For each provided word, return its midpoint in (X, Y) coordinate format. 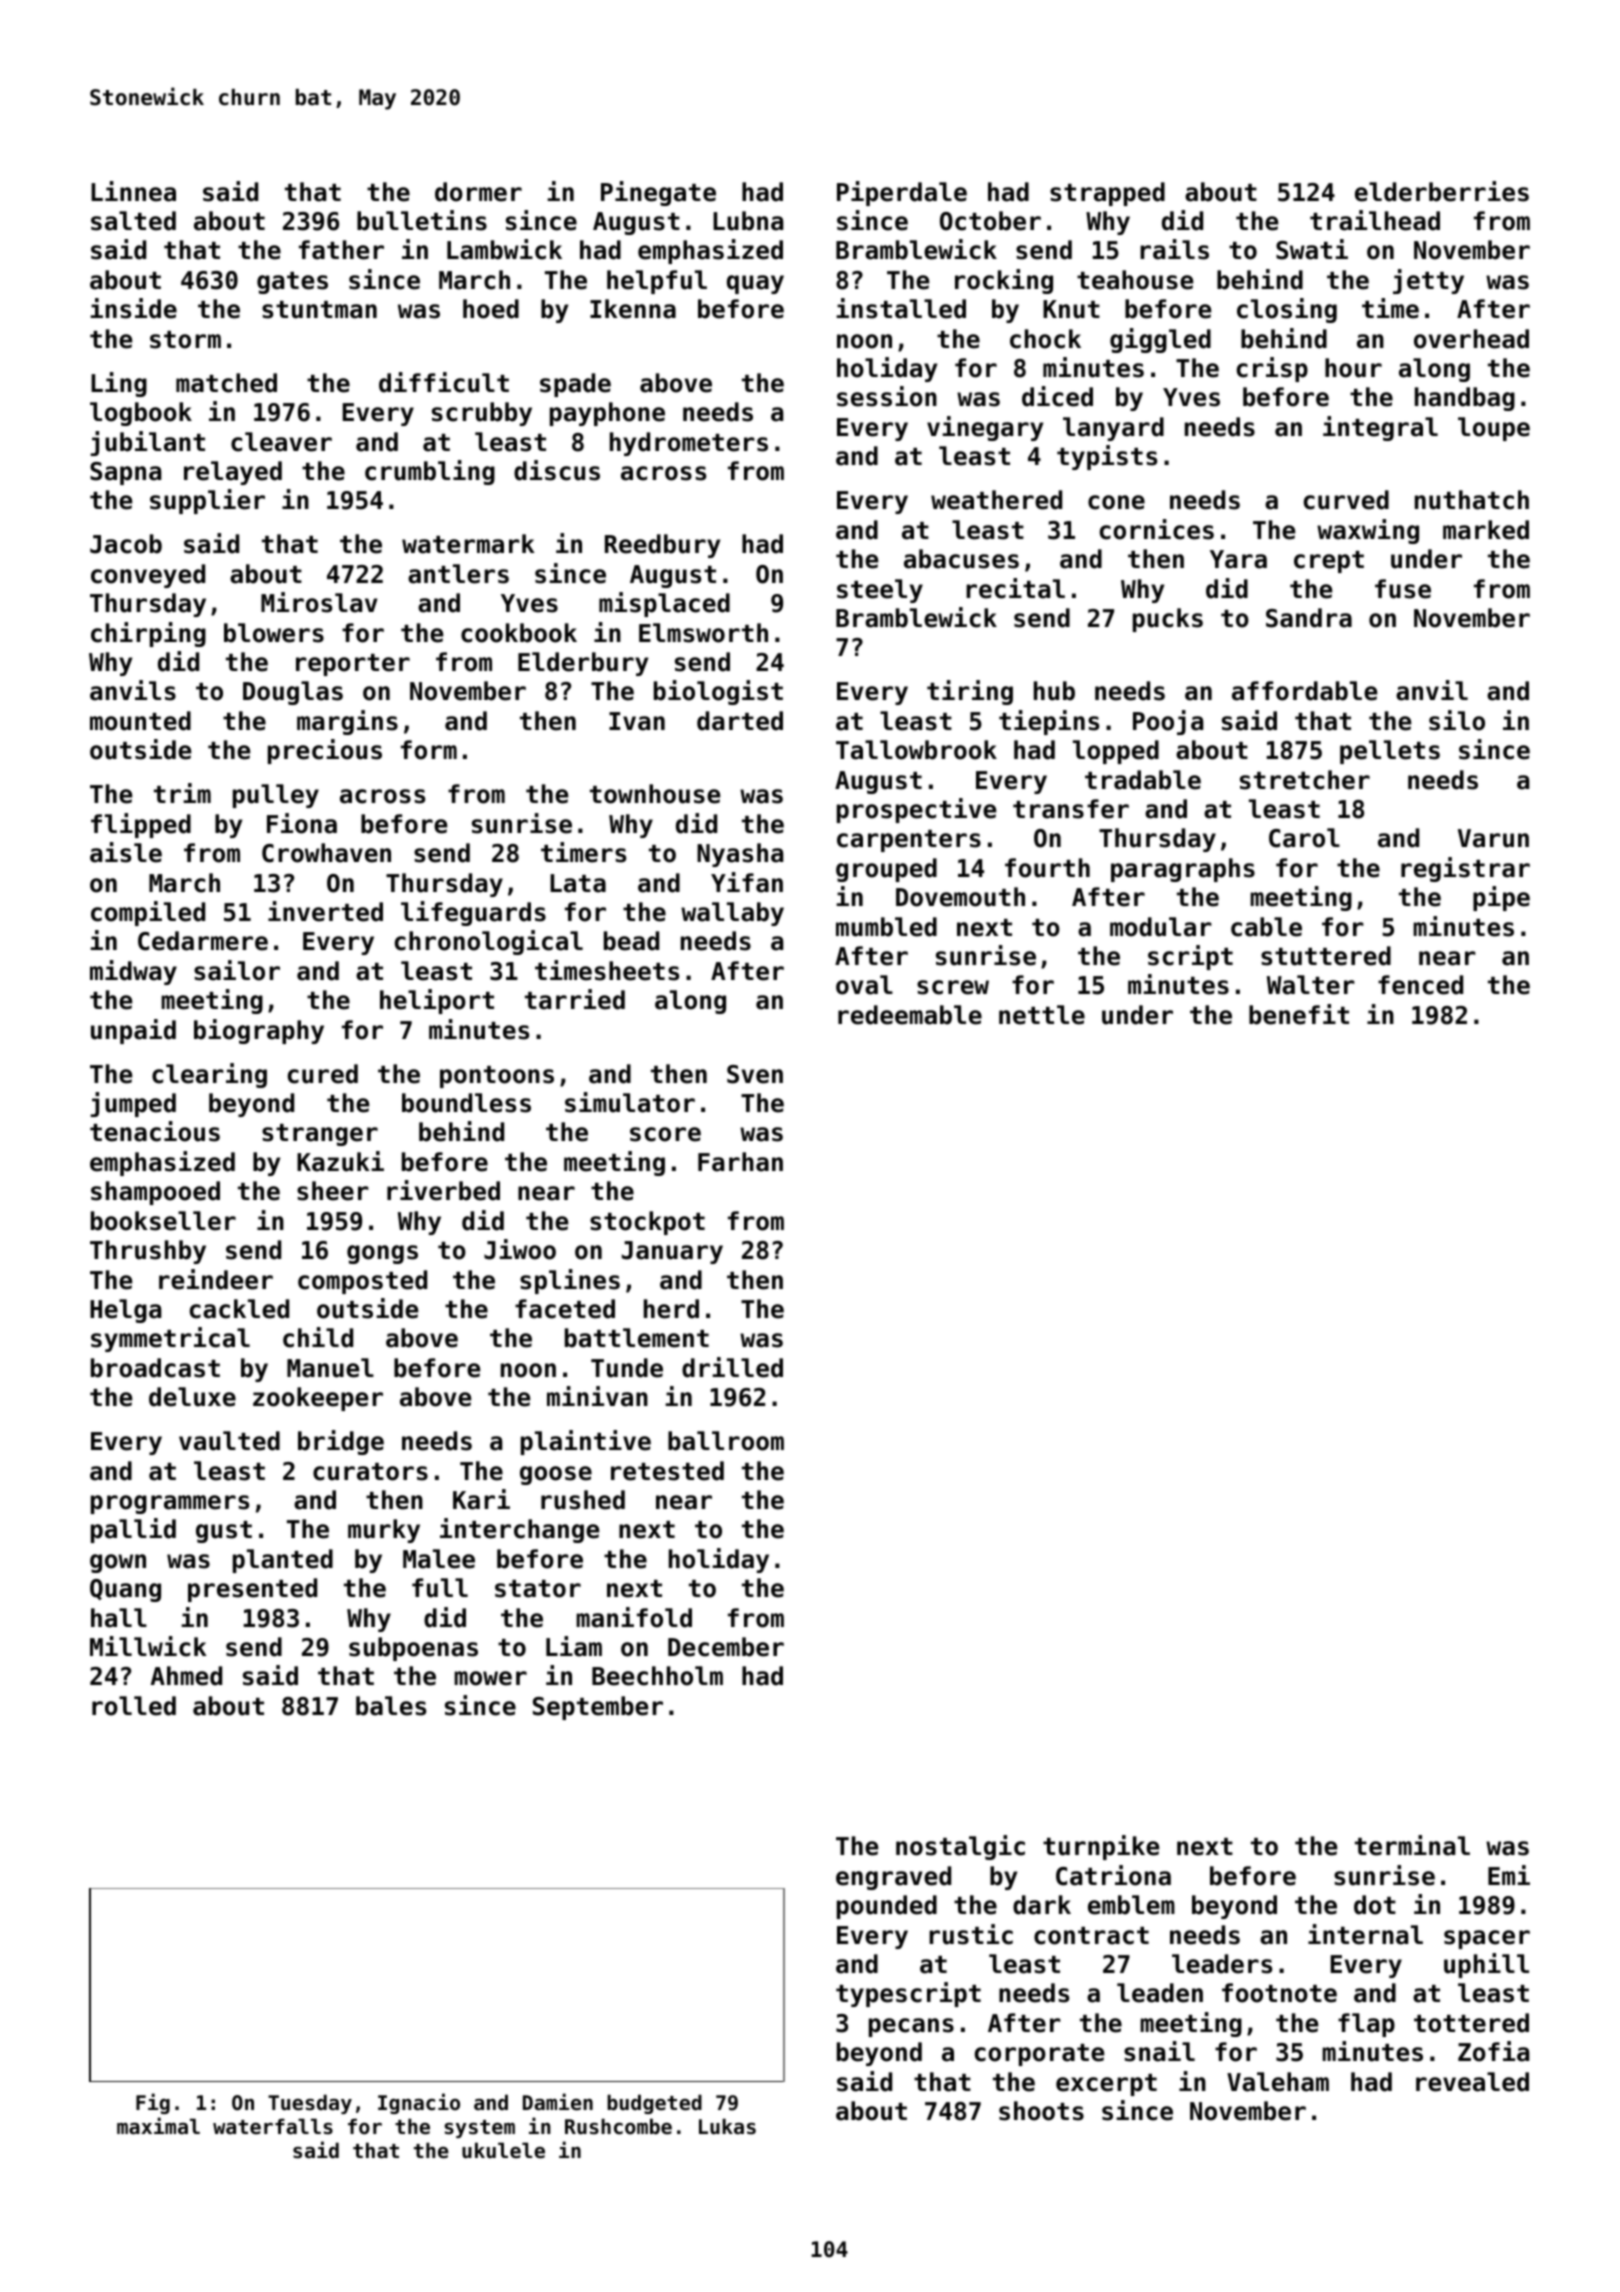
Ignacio (419, 2103)
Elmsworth (703, 633)
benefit (1299, 1014)
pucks (1168, 620)
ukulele (503, 2150)
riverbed (443, 1190)
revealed (1472, 2082)
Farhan (740, 1162)
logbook (141, 414)
